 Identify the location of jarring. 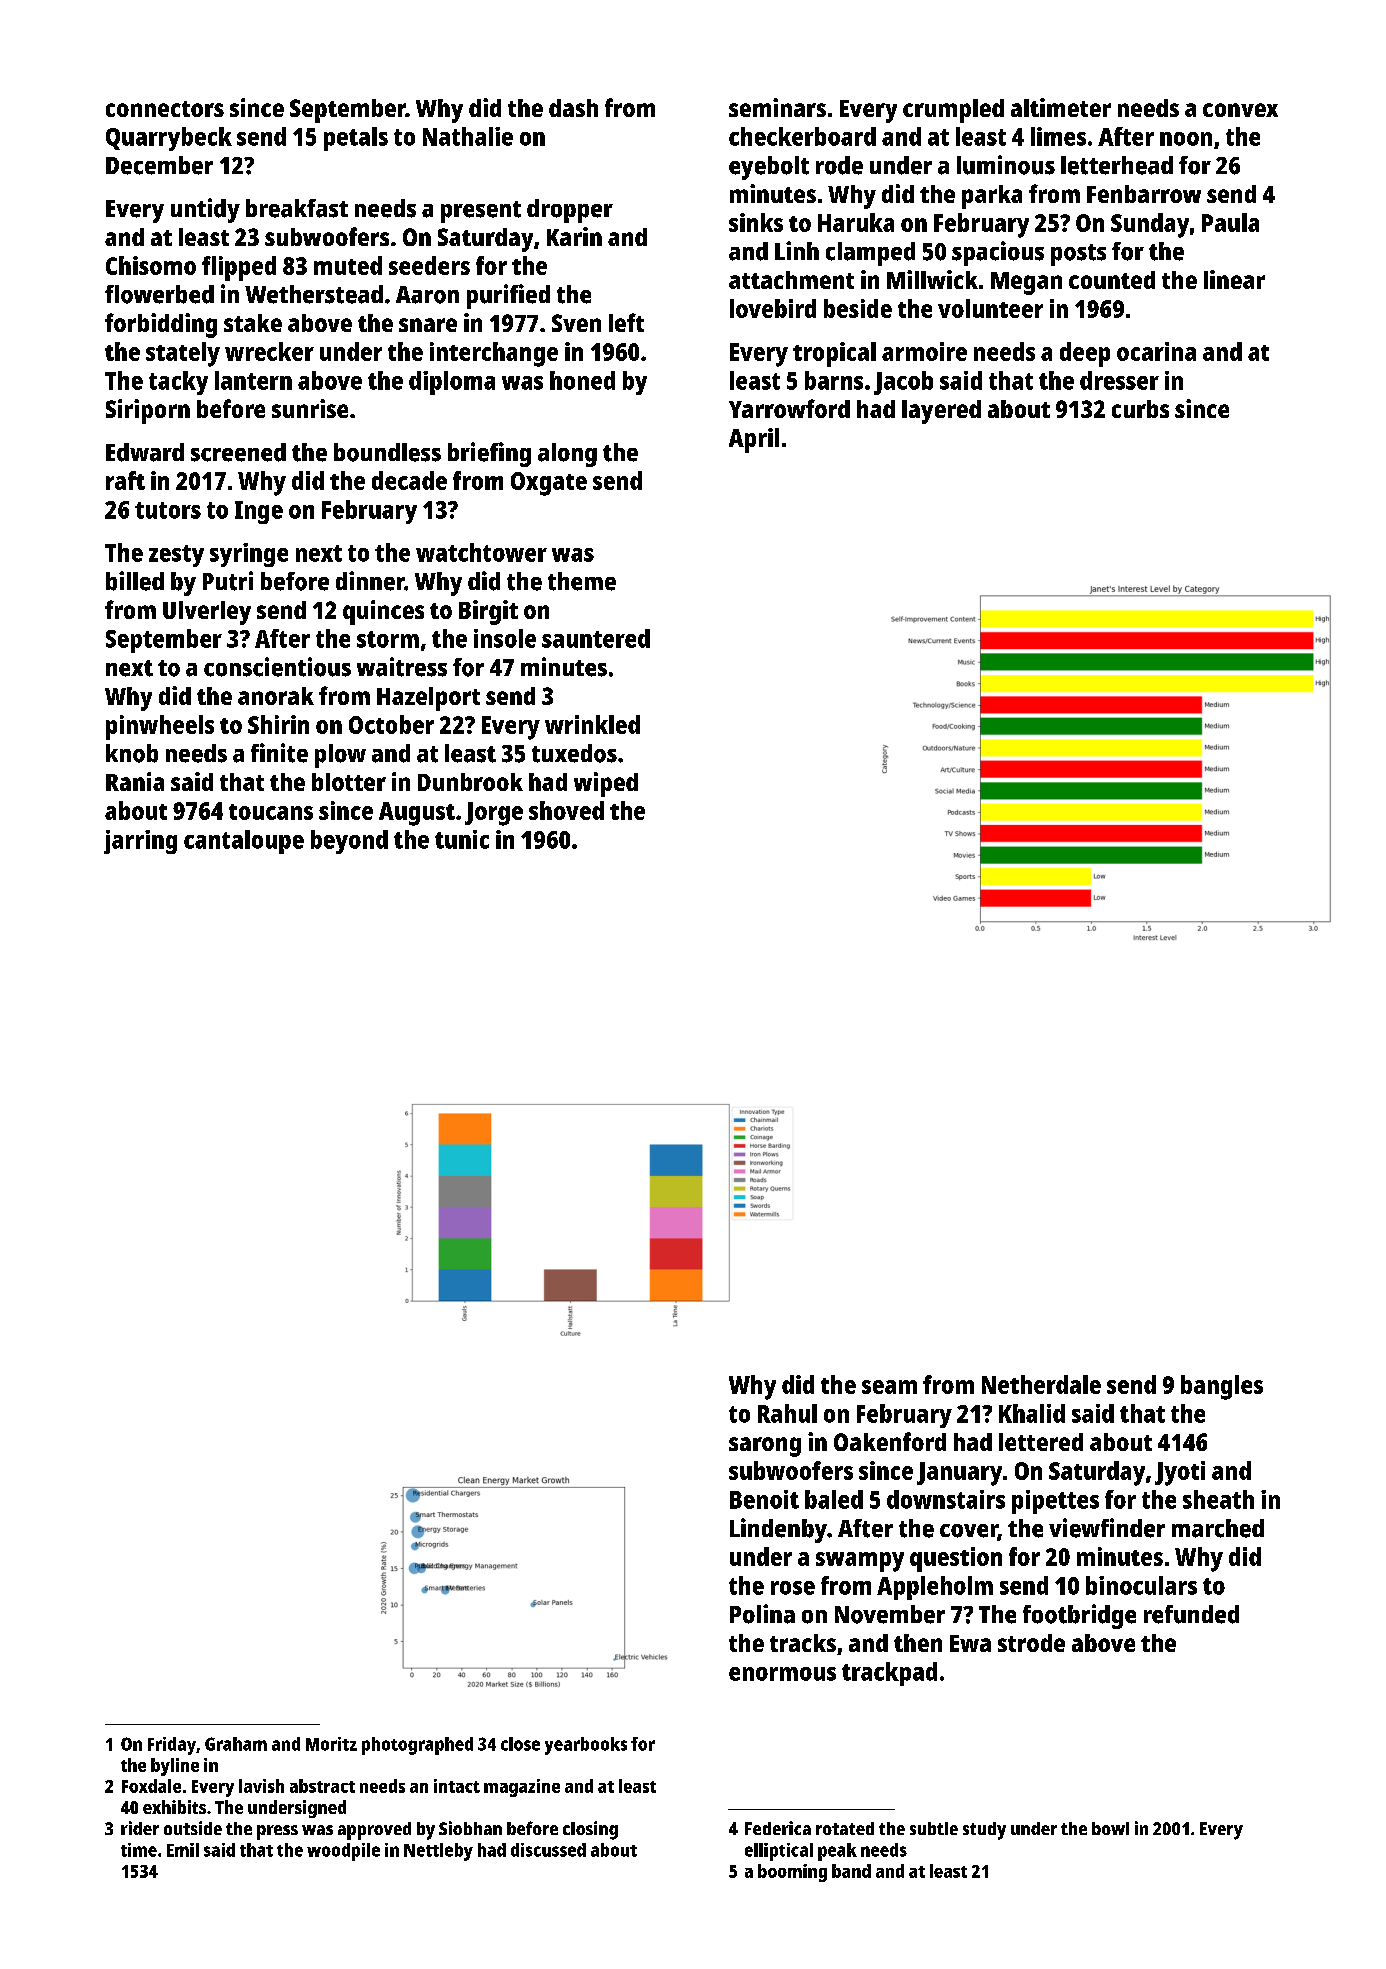
(140, 842).
